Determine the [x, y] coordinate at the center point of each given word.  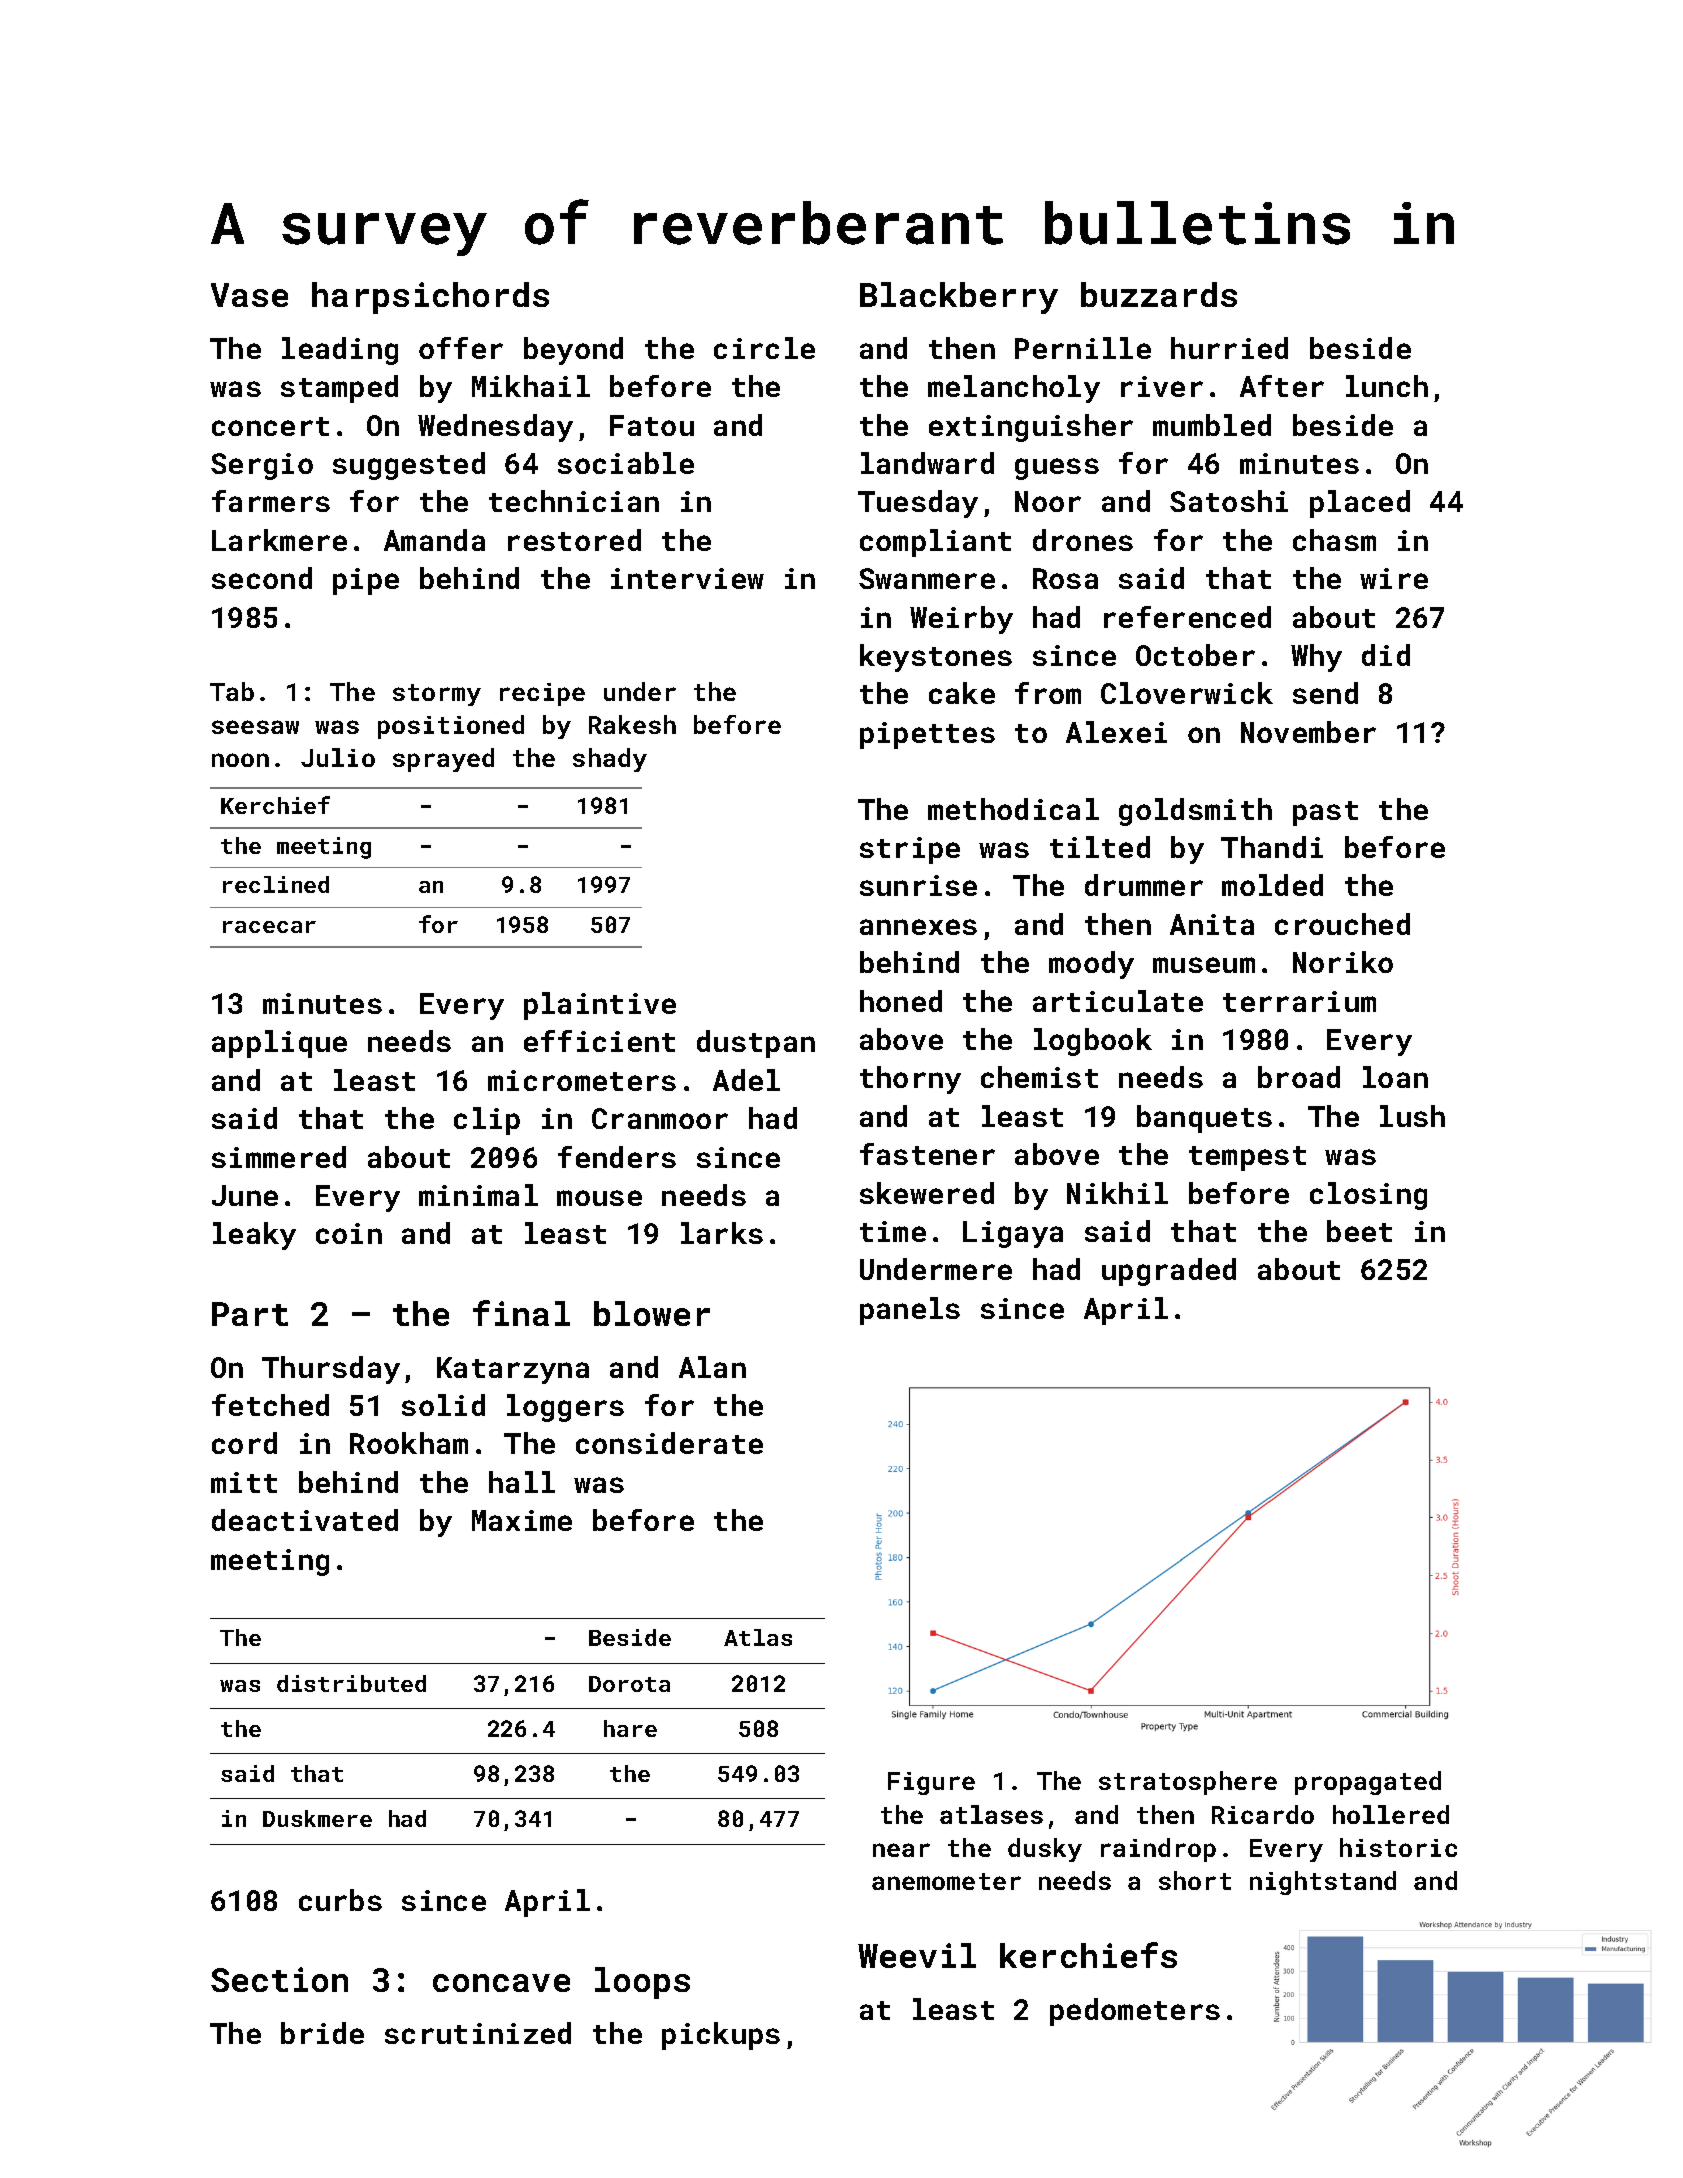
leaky [254, 1236]
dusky [1045, 1850]
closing [1368, 1196]
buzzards [1159, 294]
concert [270, 426]
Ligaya [1013, 1234]
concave [501, 1983]
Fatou [652, 425]
